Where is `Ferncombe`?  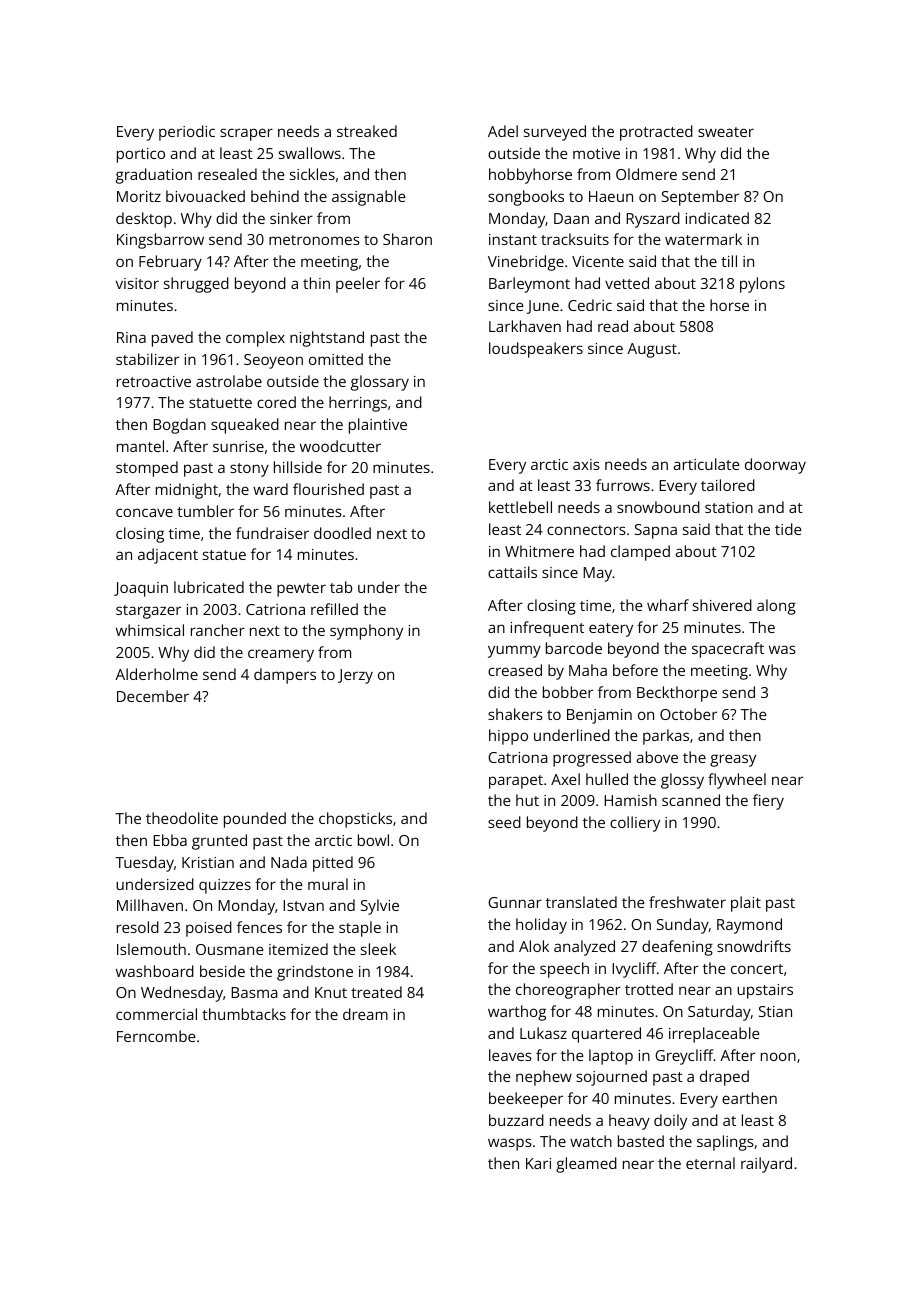 Ferncombe is located at coordinates (156, 1036).
